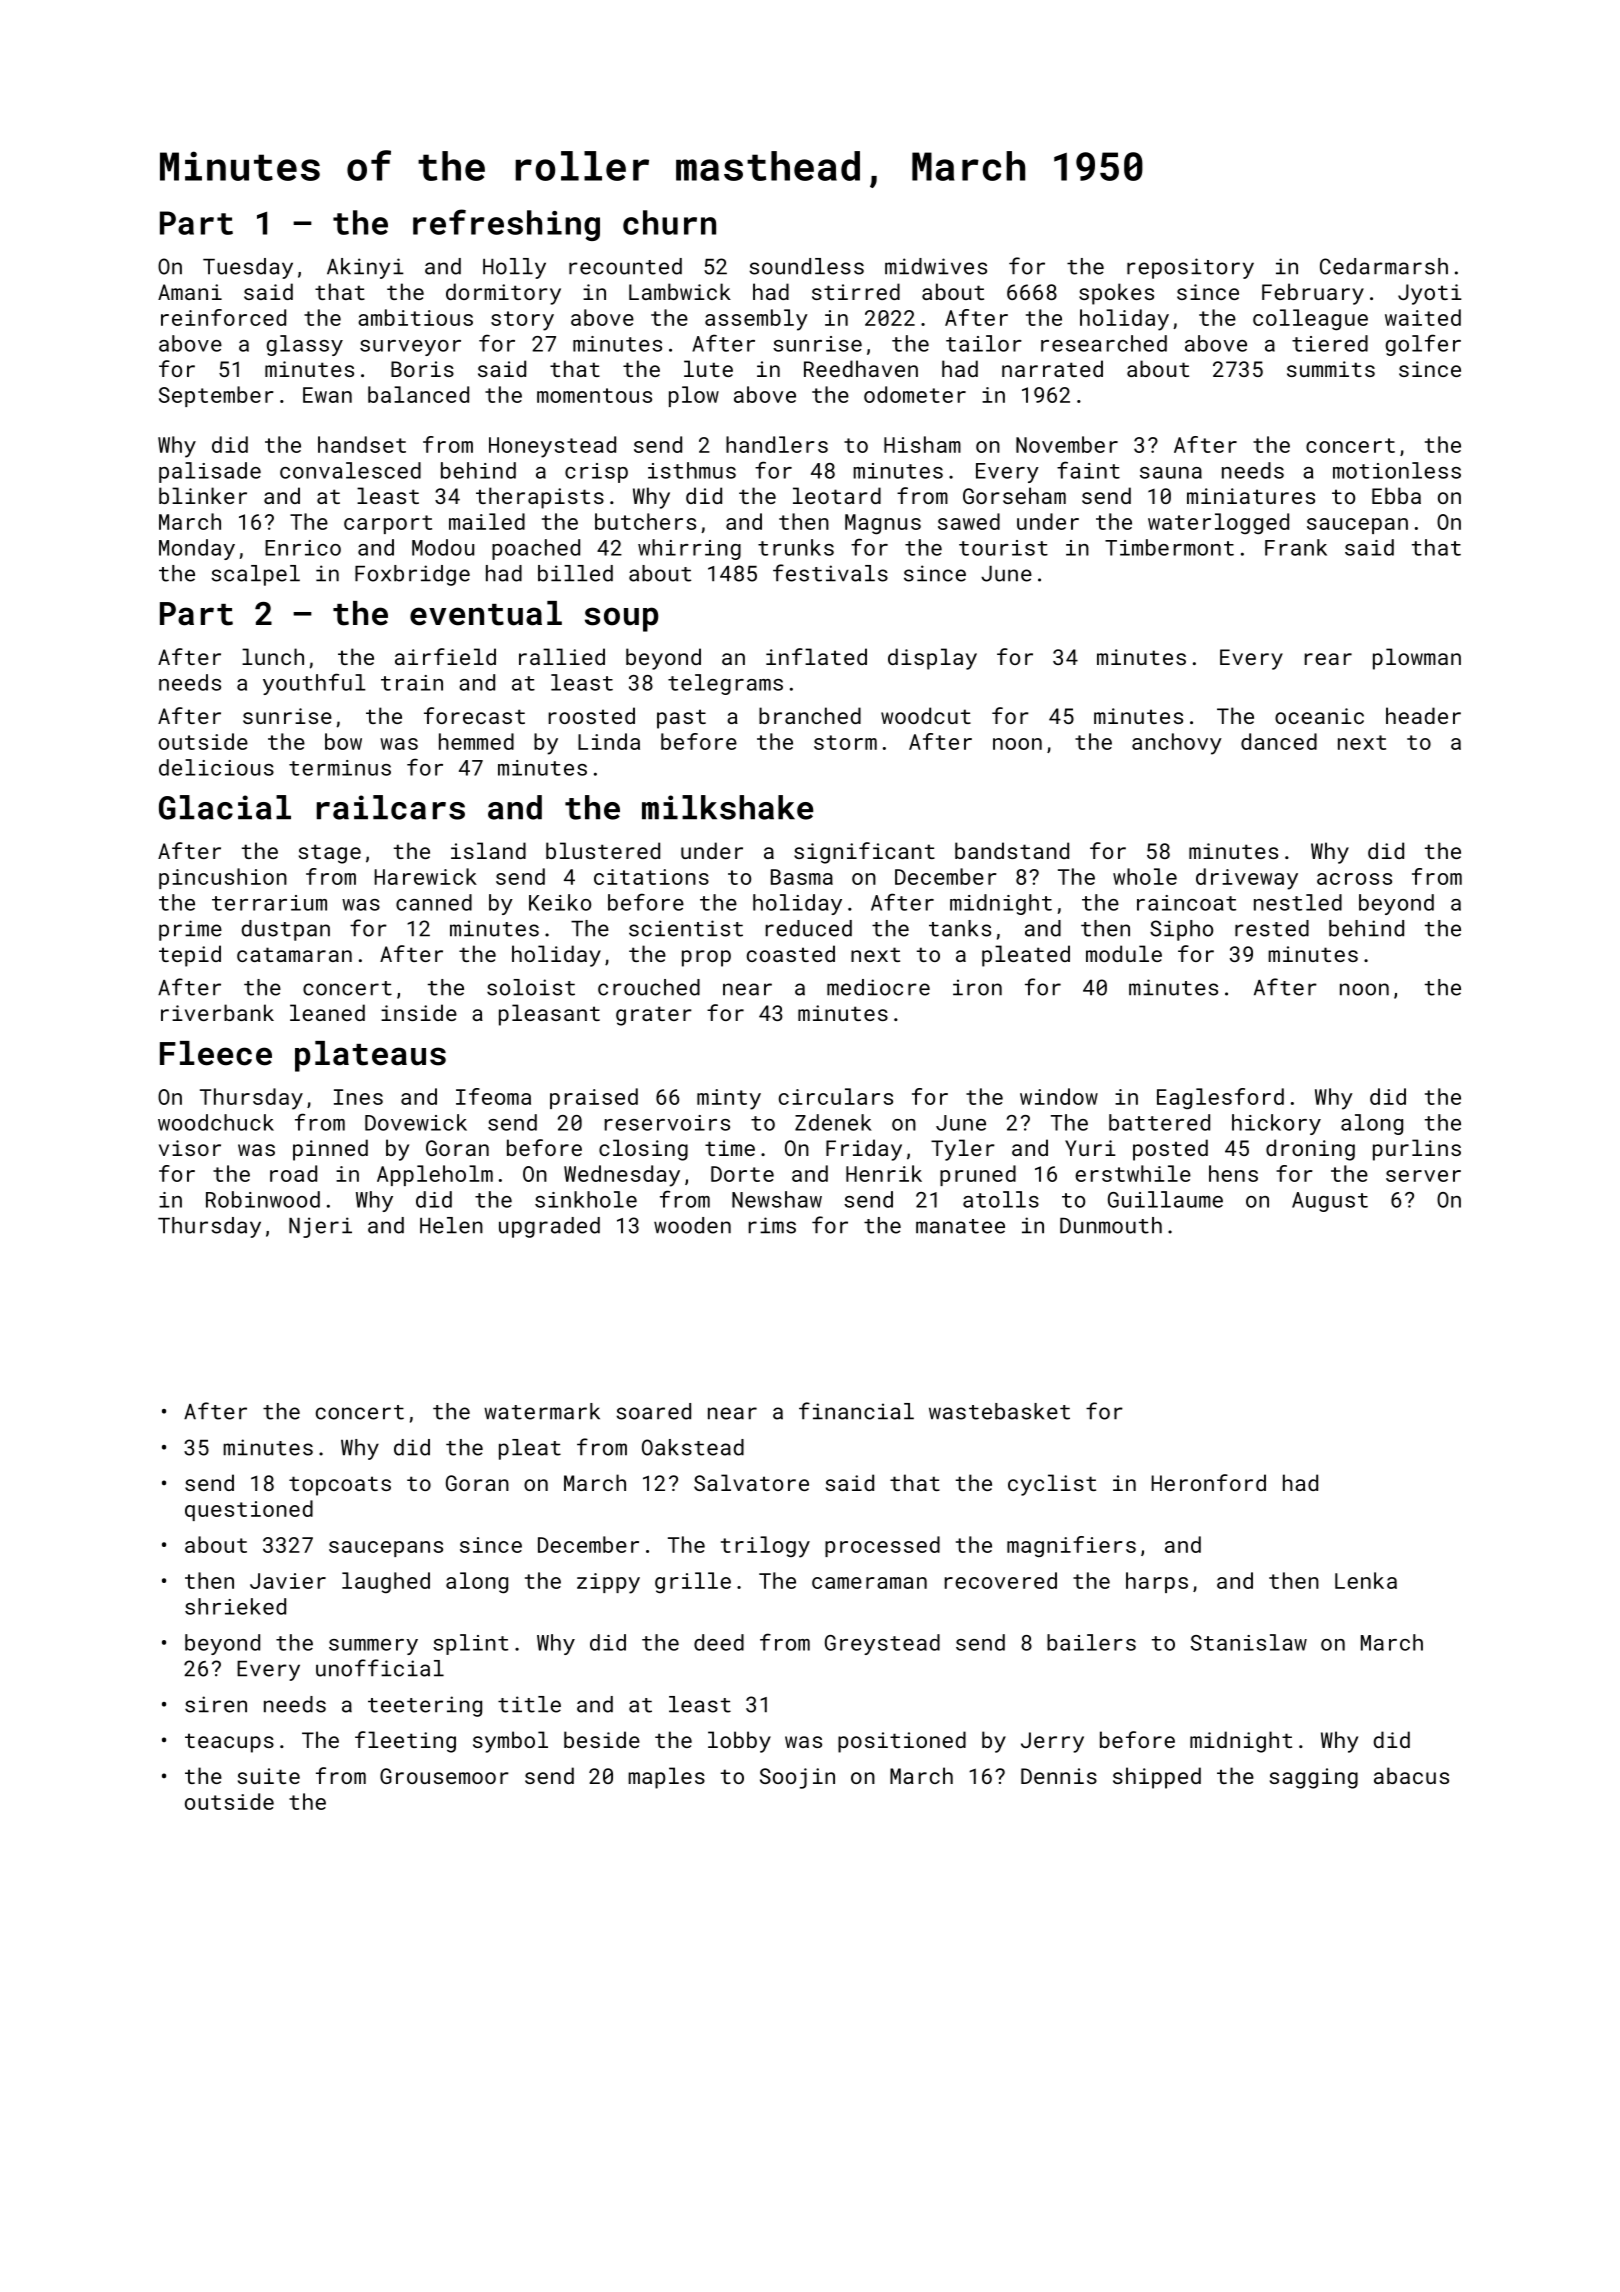 The width and height of the page is (1620, 2292). I want to click on grille, so click(693, 1583).
